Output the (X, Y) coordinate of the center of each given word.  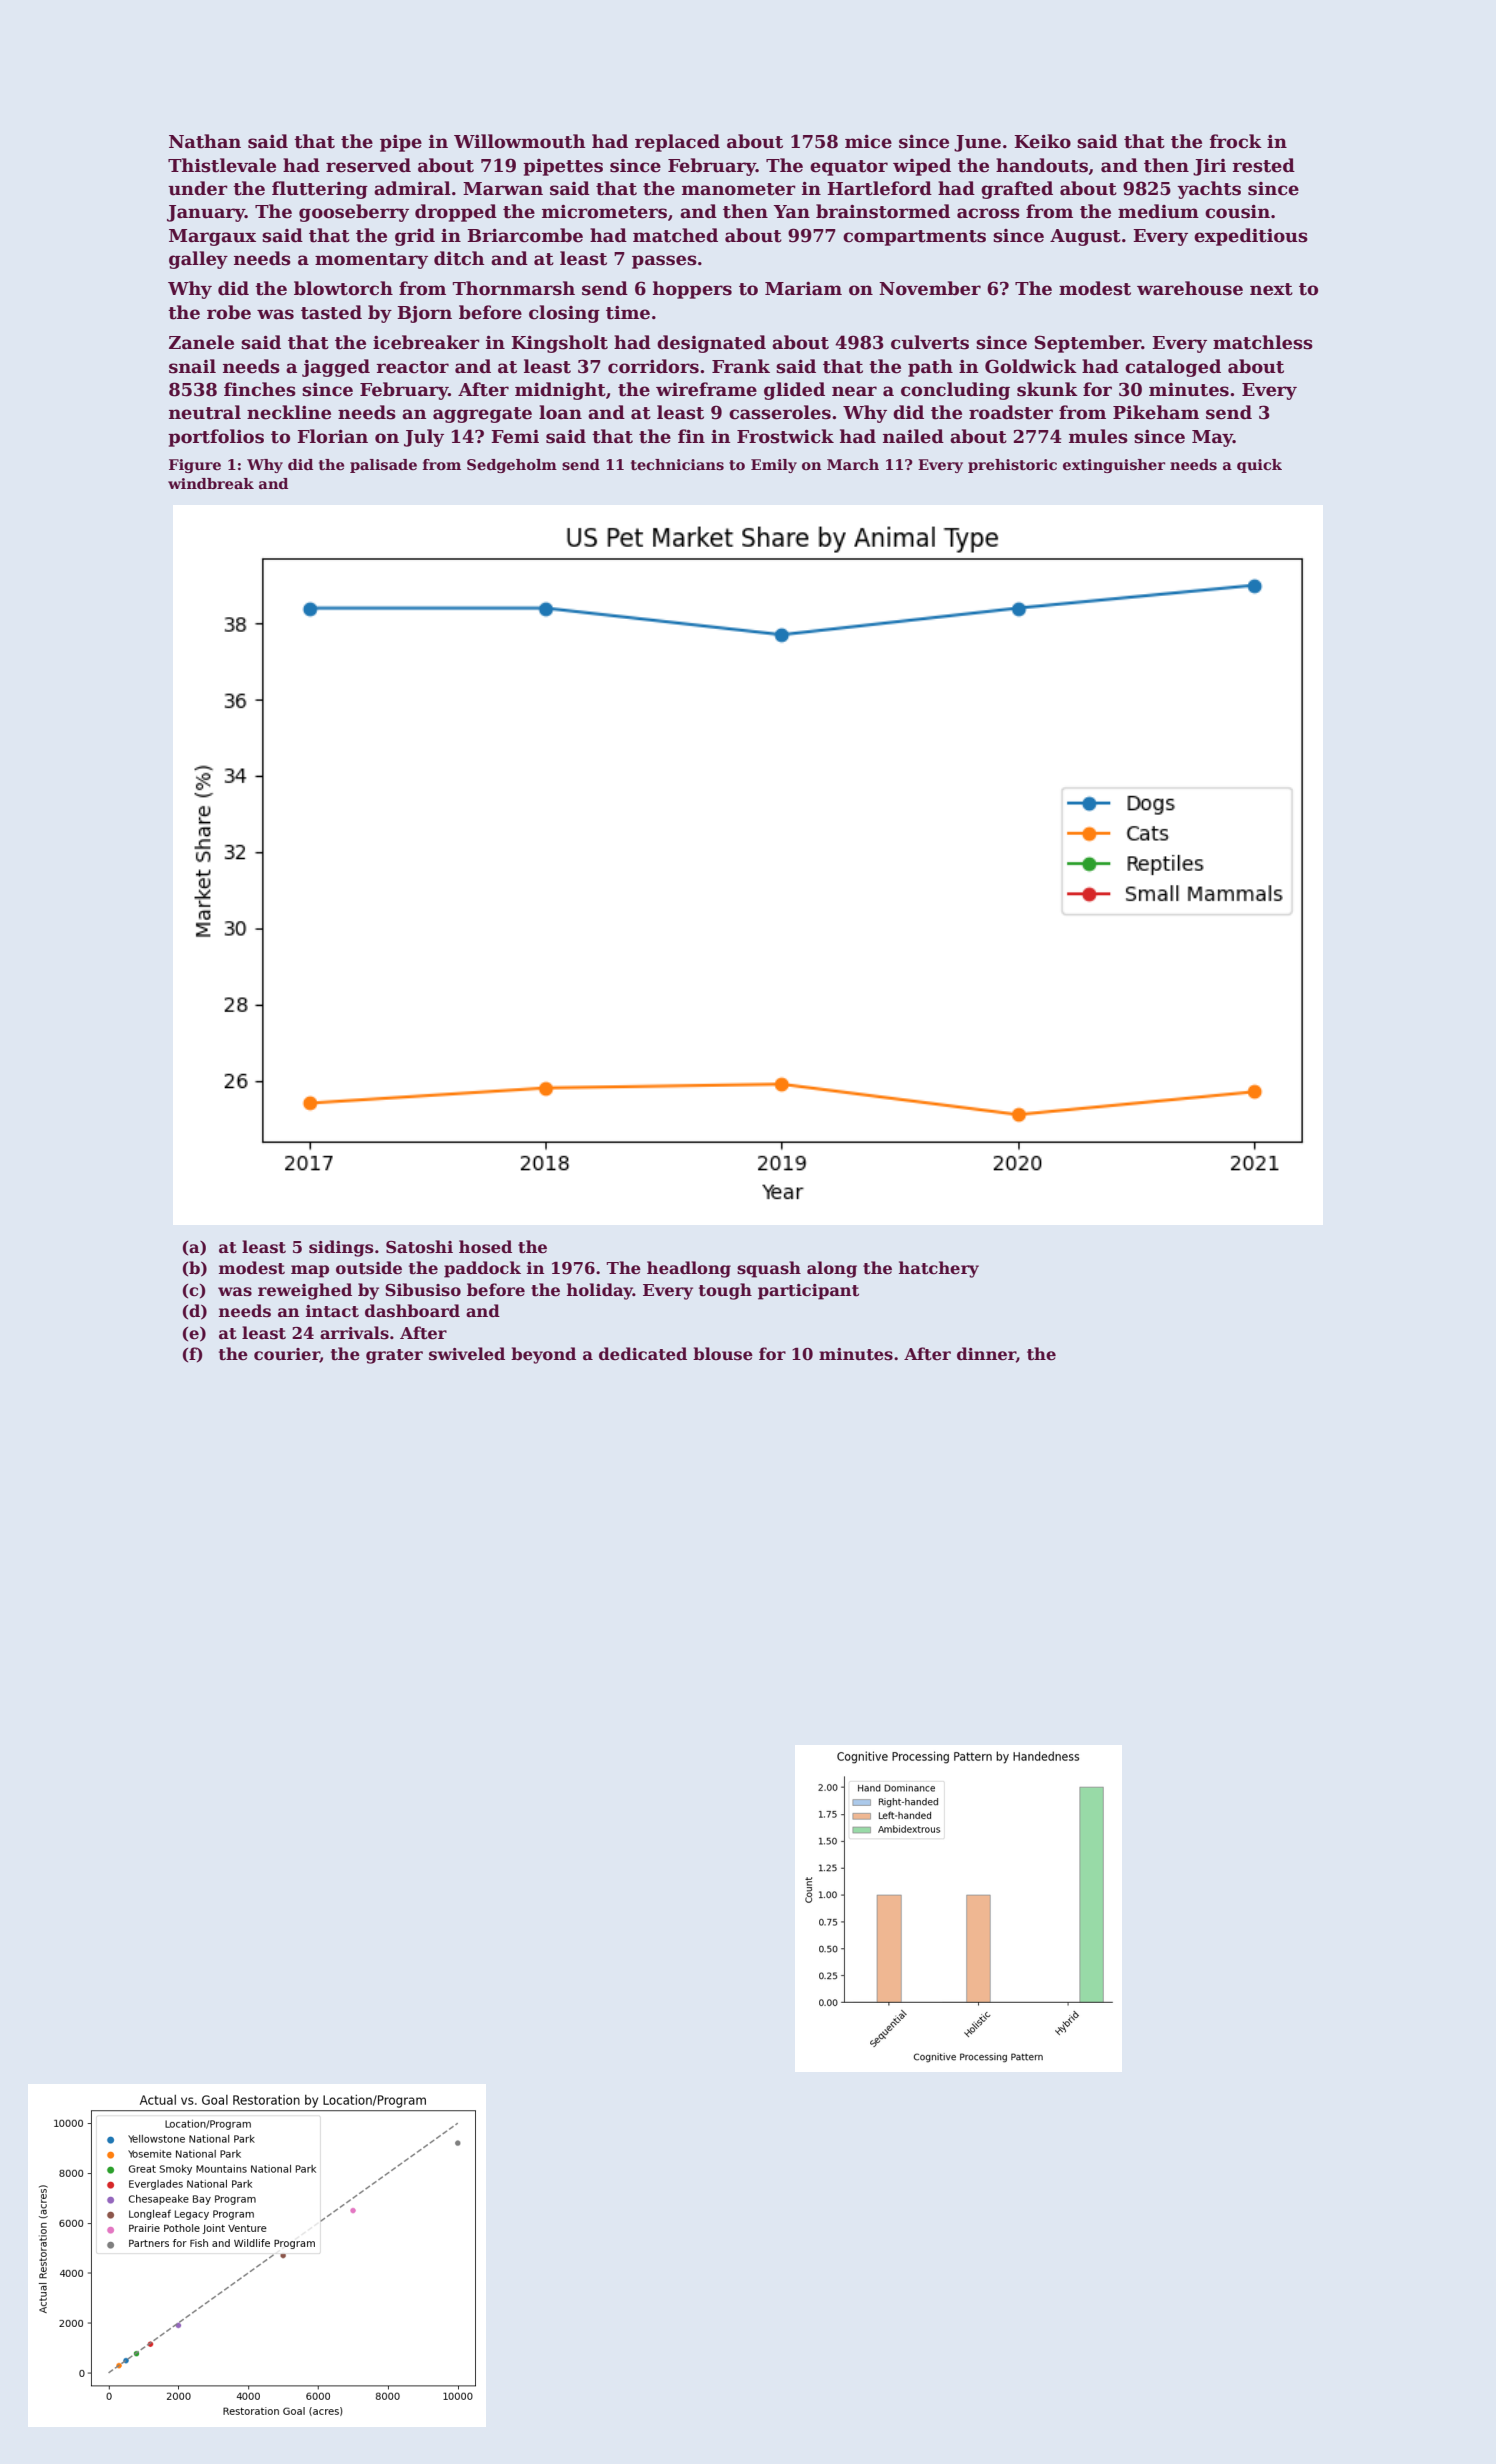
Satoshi (419, 1247)
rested (1264, 165)
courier (287, 1355)
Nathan (205, 141)
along (832, 1269)
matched (675, 235)
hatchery (939, 1269)
